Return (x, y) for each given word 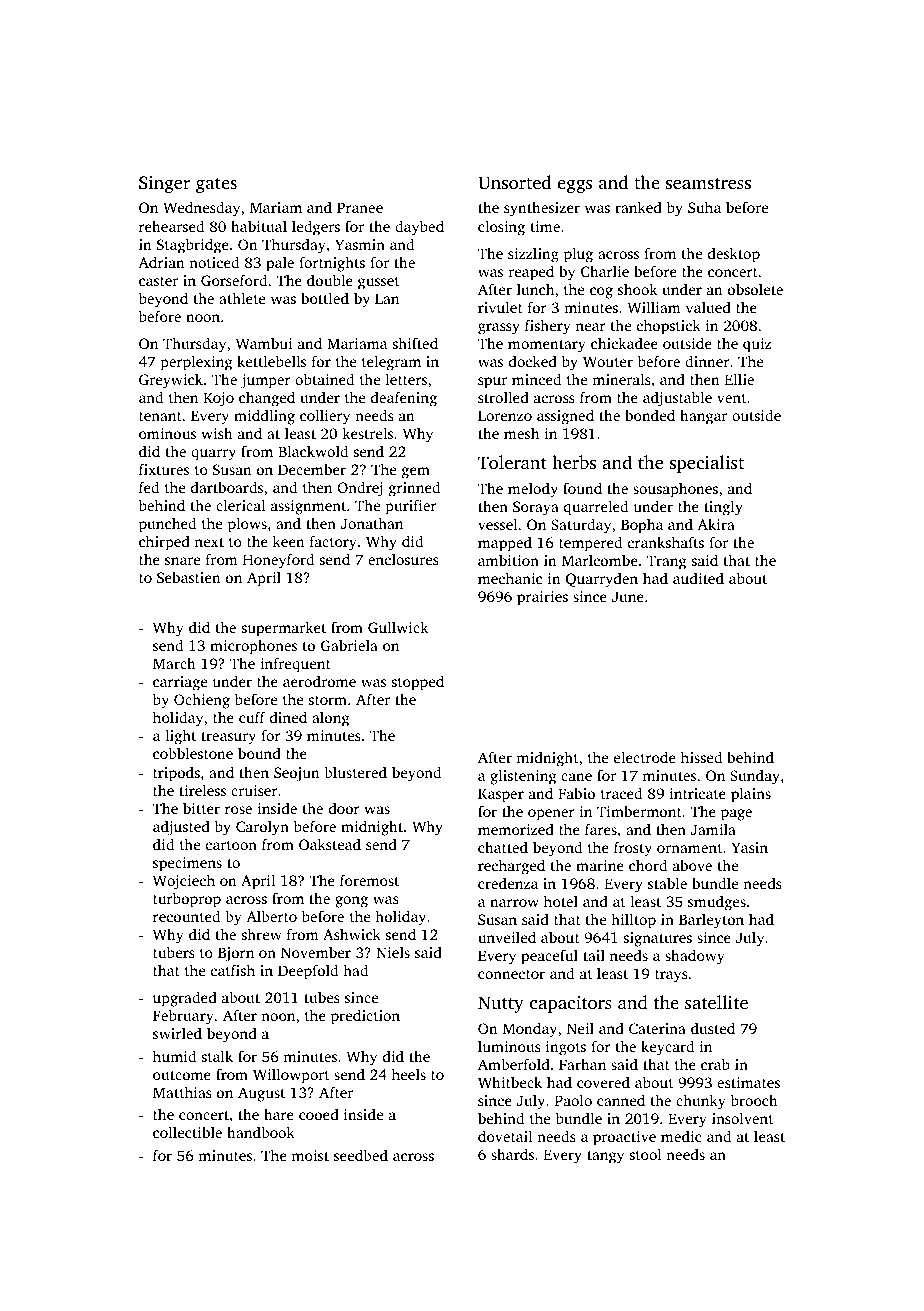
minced (536, 379)
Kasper (501, 795)
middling (264, 417)
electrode (645, 757)
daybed (419, 228)
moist (310, 1155)
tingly (723, 508)
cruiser (254, 790)
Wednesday (201, 209)
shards (512, 1154)
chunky (701, 1102)
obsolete (755, 289)
